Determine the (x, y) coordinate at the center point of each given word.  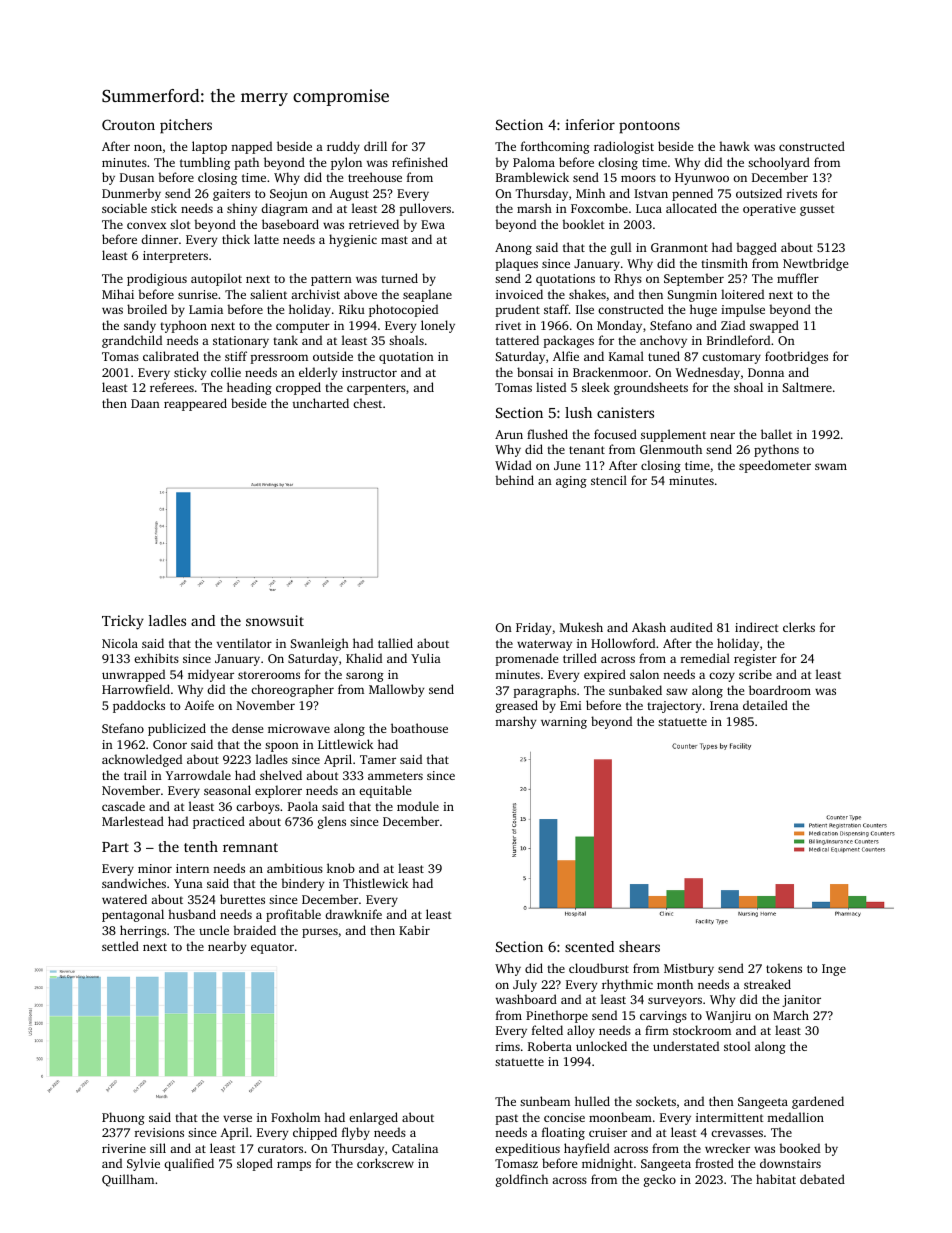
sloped (255, 1164)
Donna (766, 372)
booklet (583, 224)
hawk (734, 146)
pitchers (186, 126)
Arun (509, 434)
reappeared (195, 404)
